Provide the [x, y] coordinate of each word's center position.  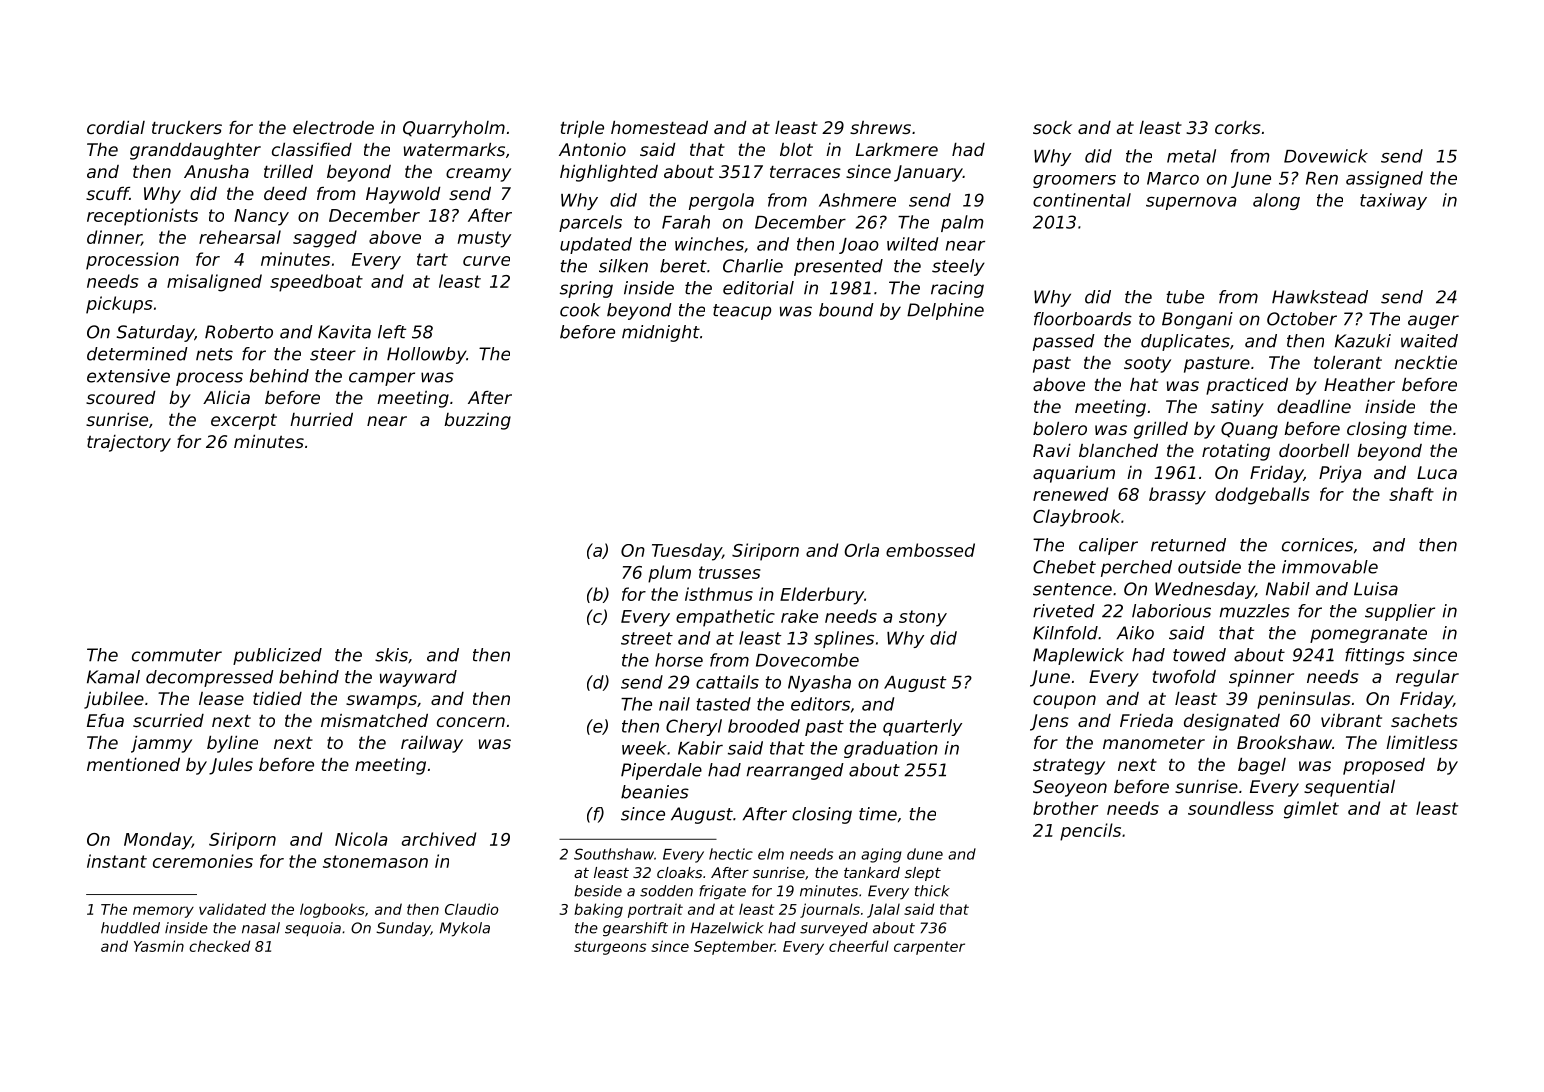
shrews [880, 127]
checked [219, 946]
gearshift [635, 929]
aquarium [1074, 474]
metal [1191, 156]
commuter [177, 655]
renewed [1070, 494]
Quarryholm [454, 129]
